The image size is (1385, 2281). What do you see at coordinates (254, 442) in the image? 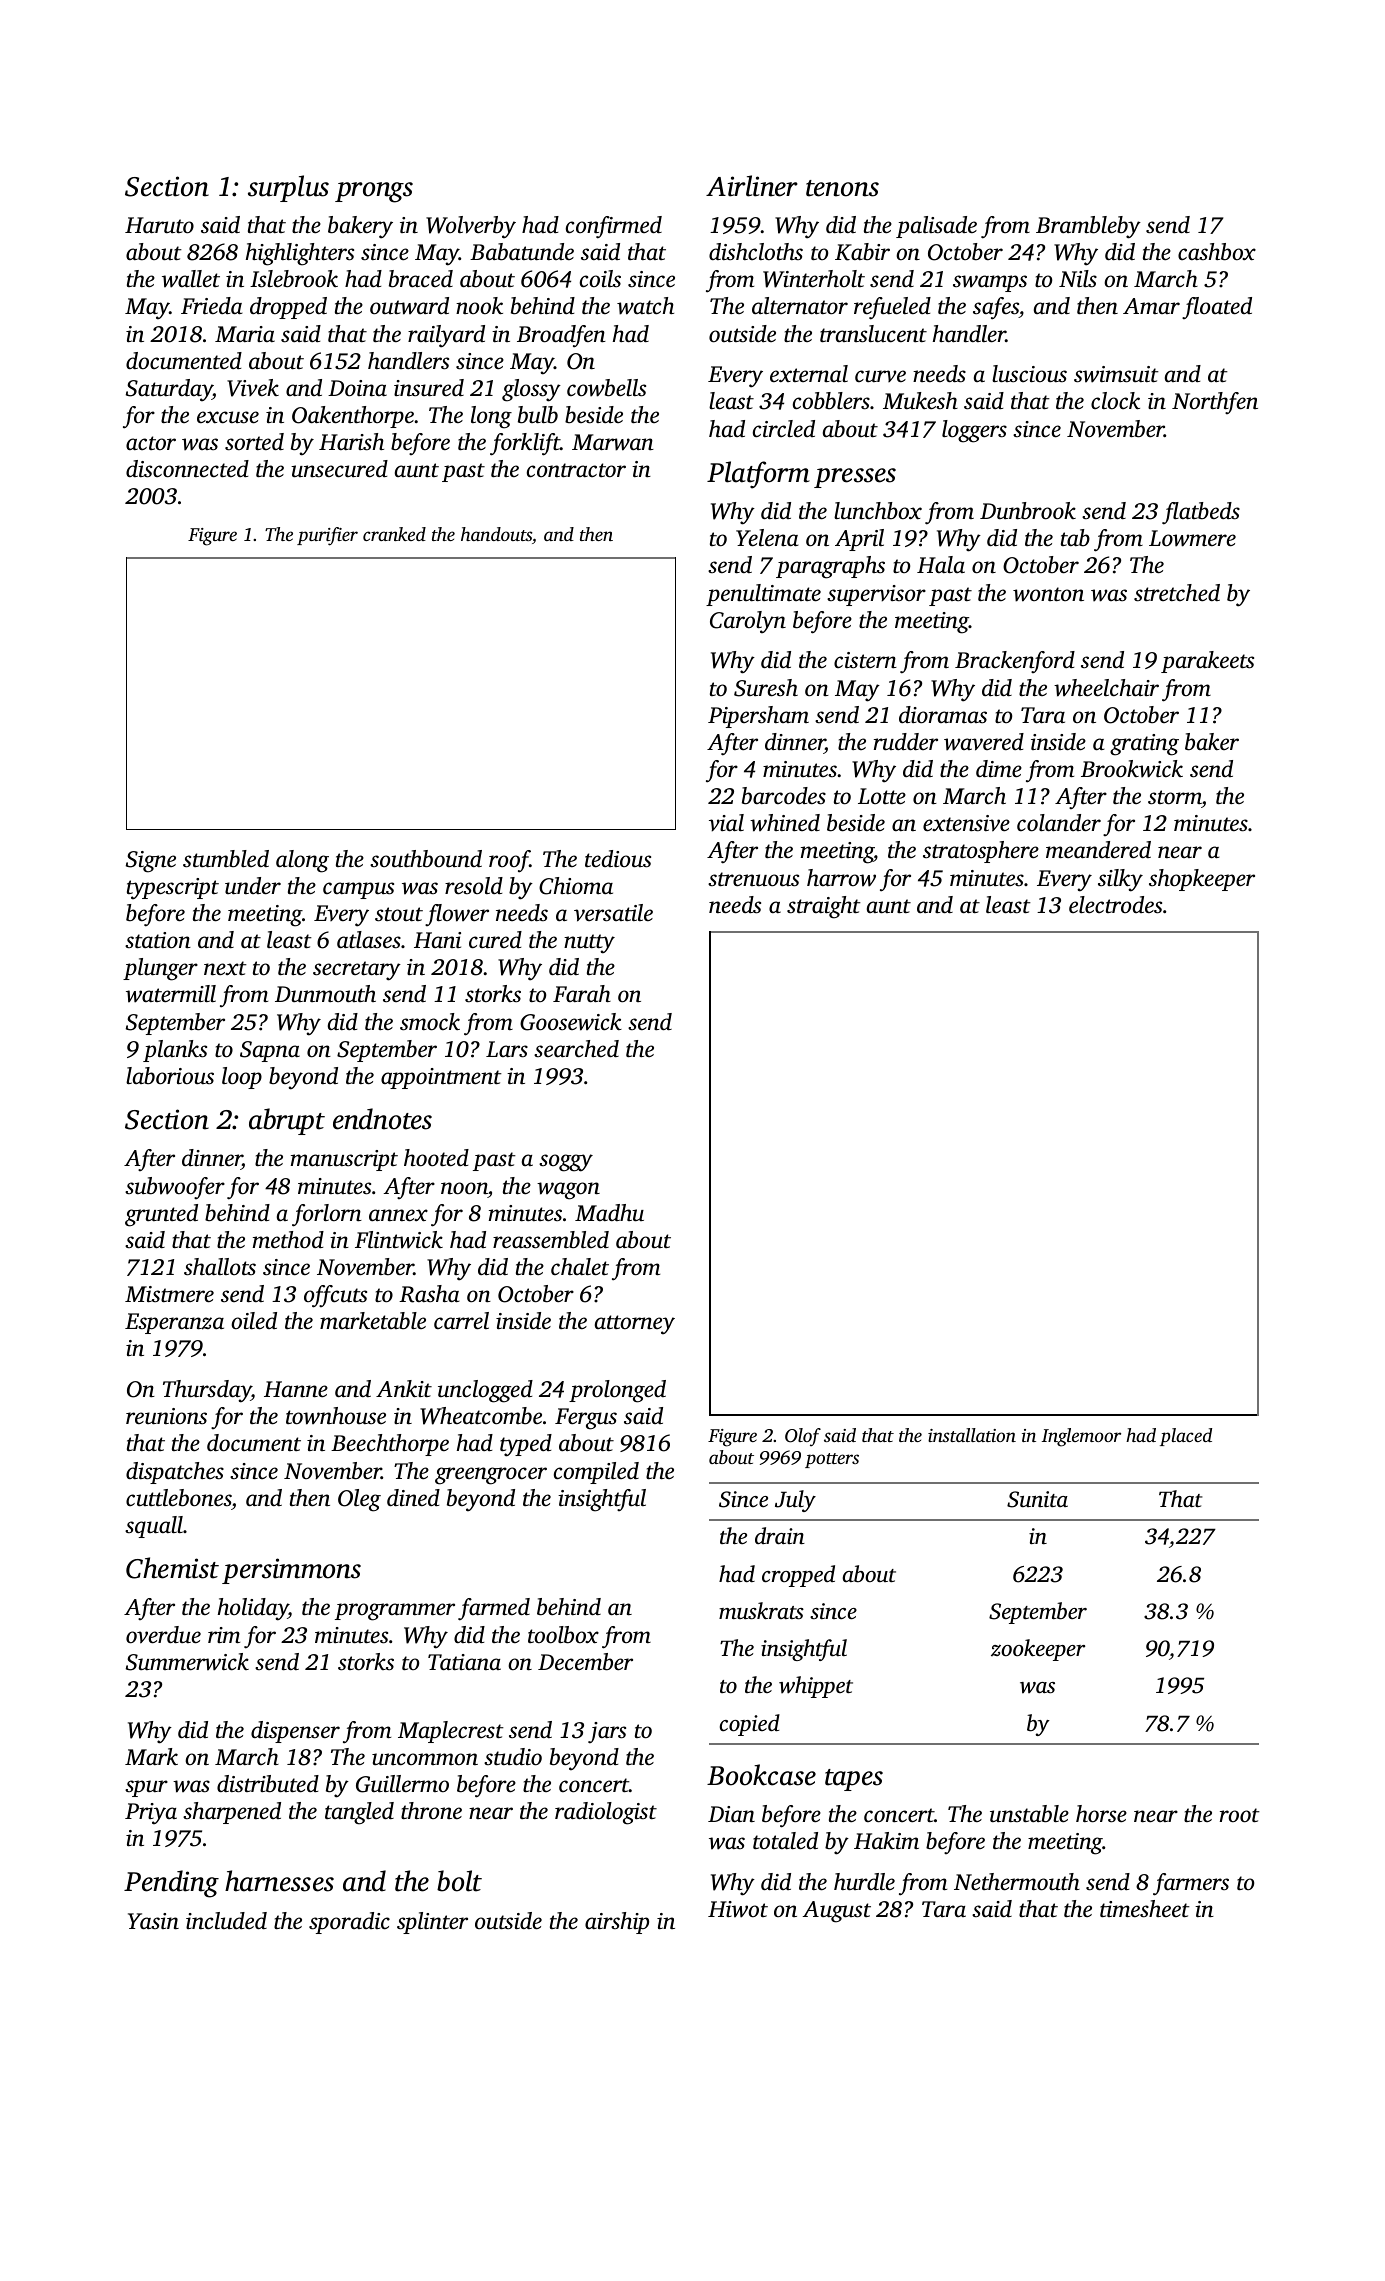
I see `sorted` at bounding box center [254, 442].
